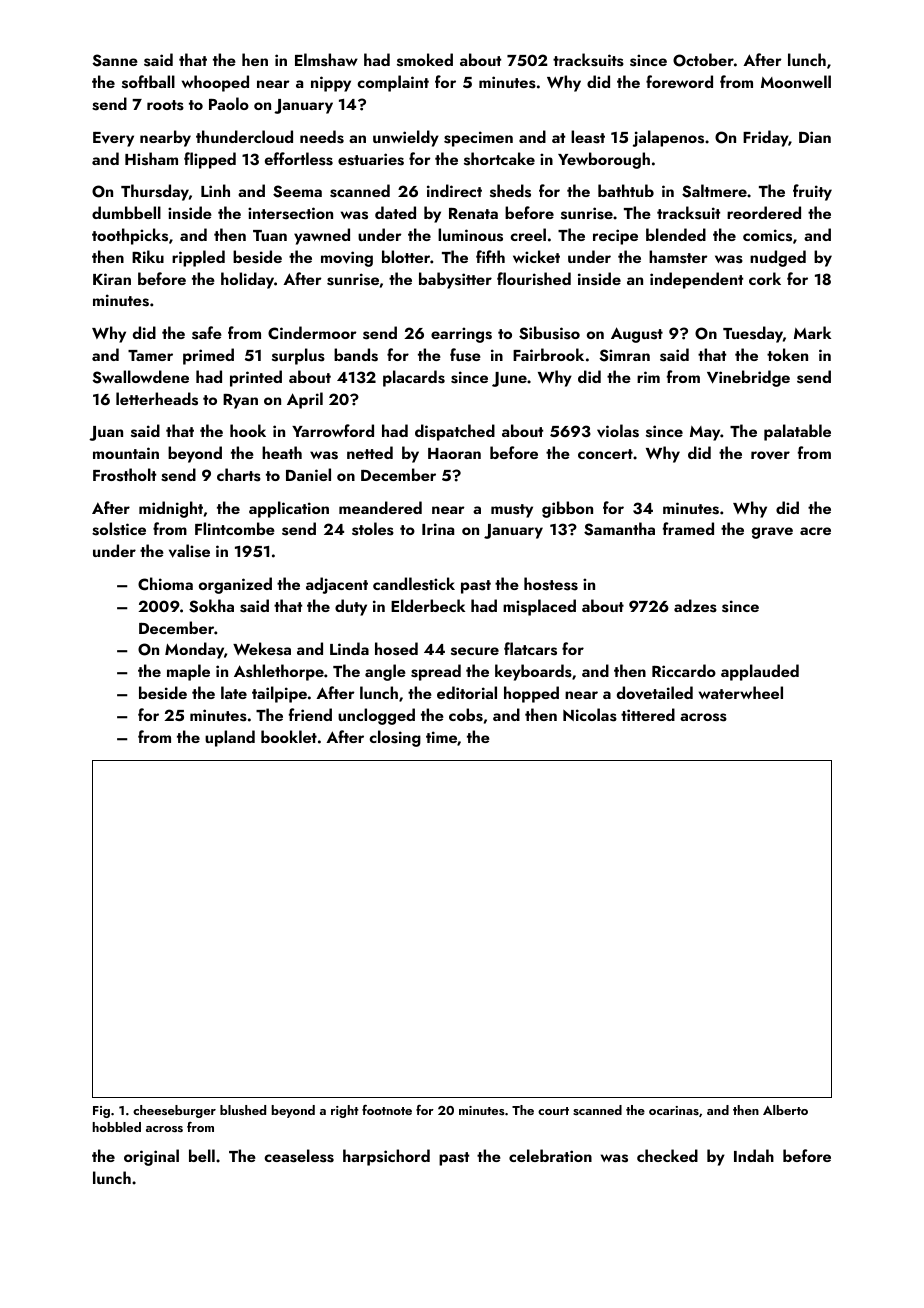  Describe the element at coordinates (705, 433) in the image. I see `May` at that location.
